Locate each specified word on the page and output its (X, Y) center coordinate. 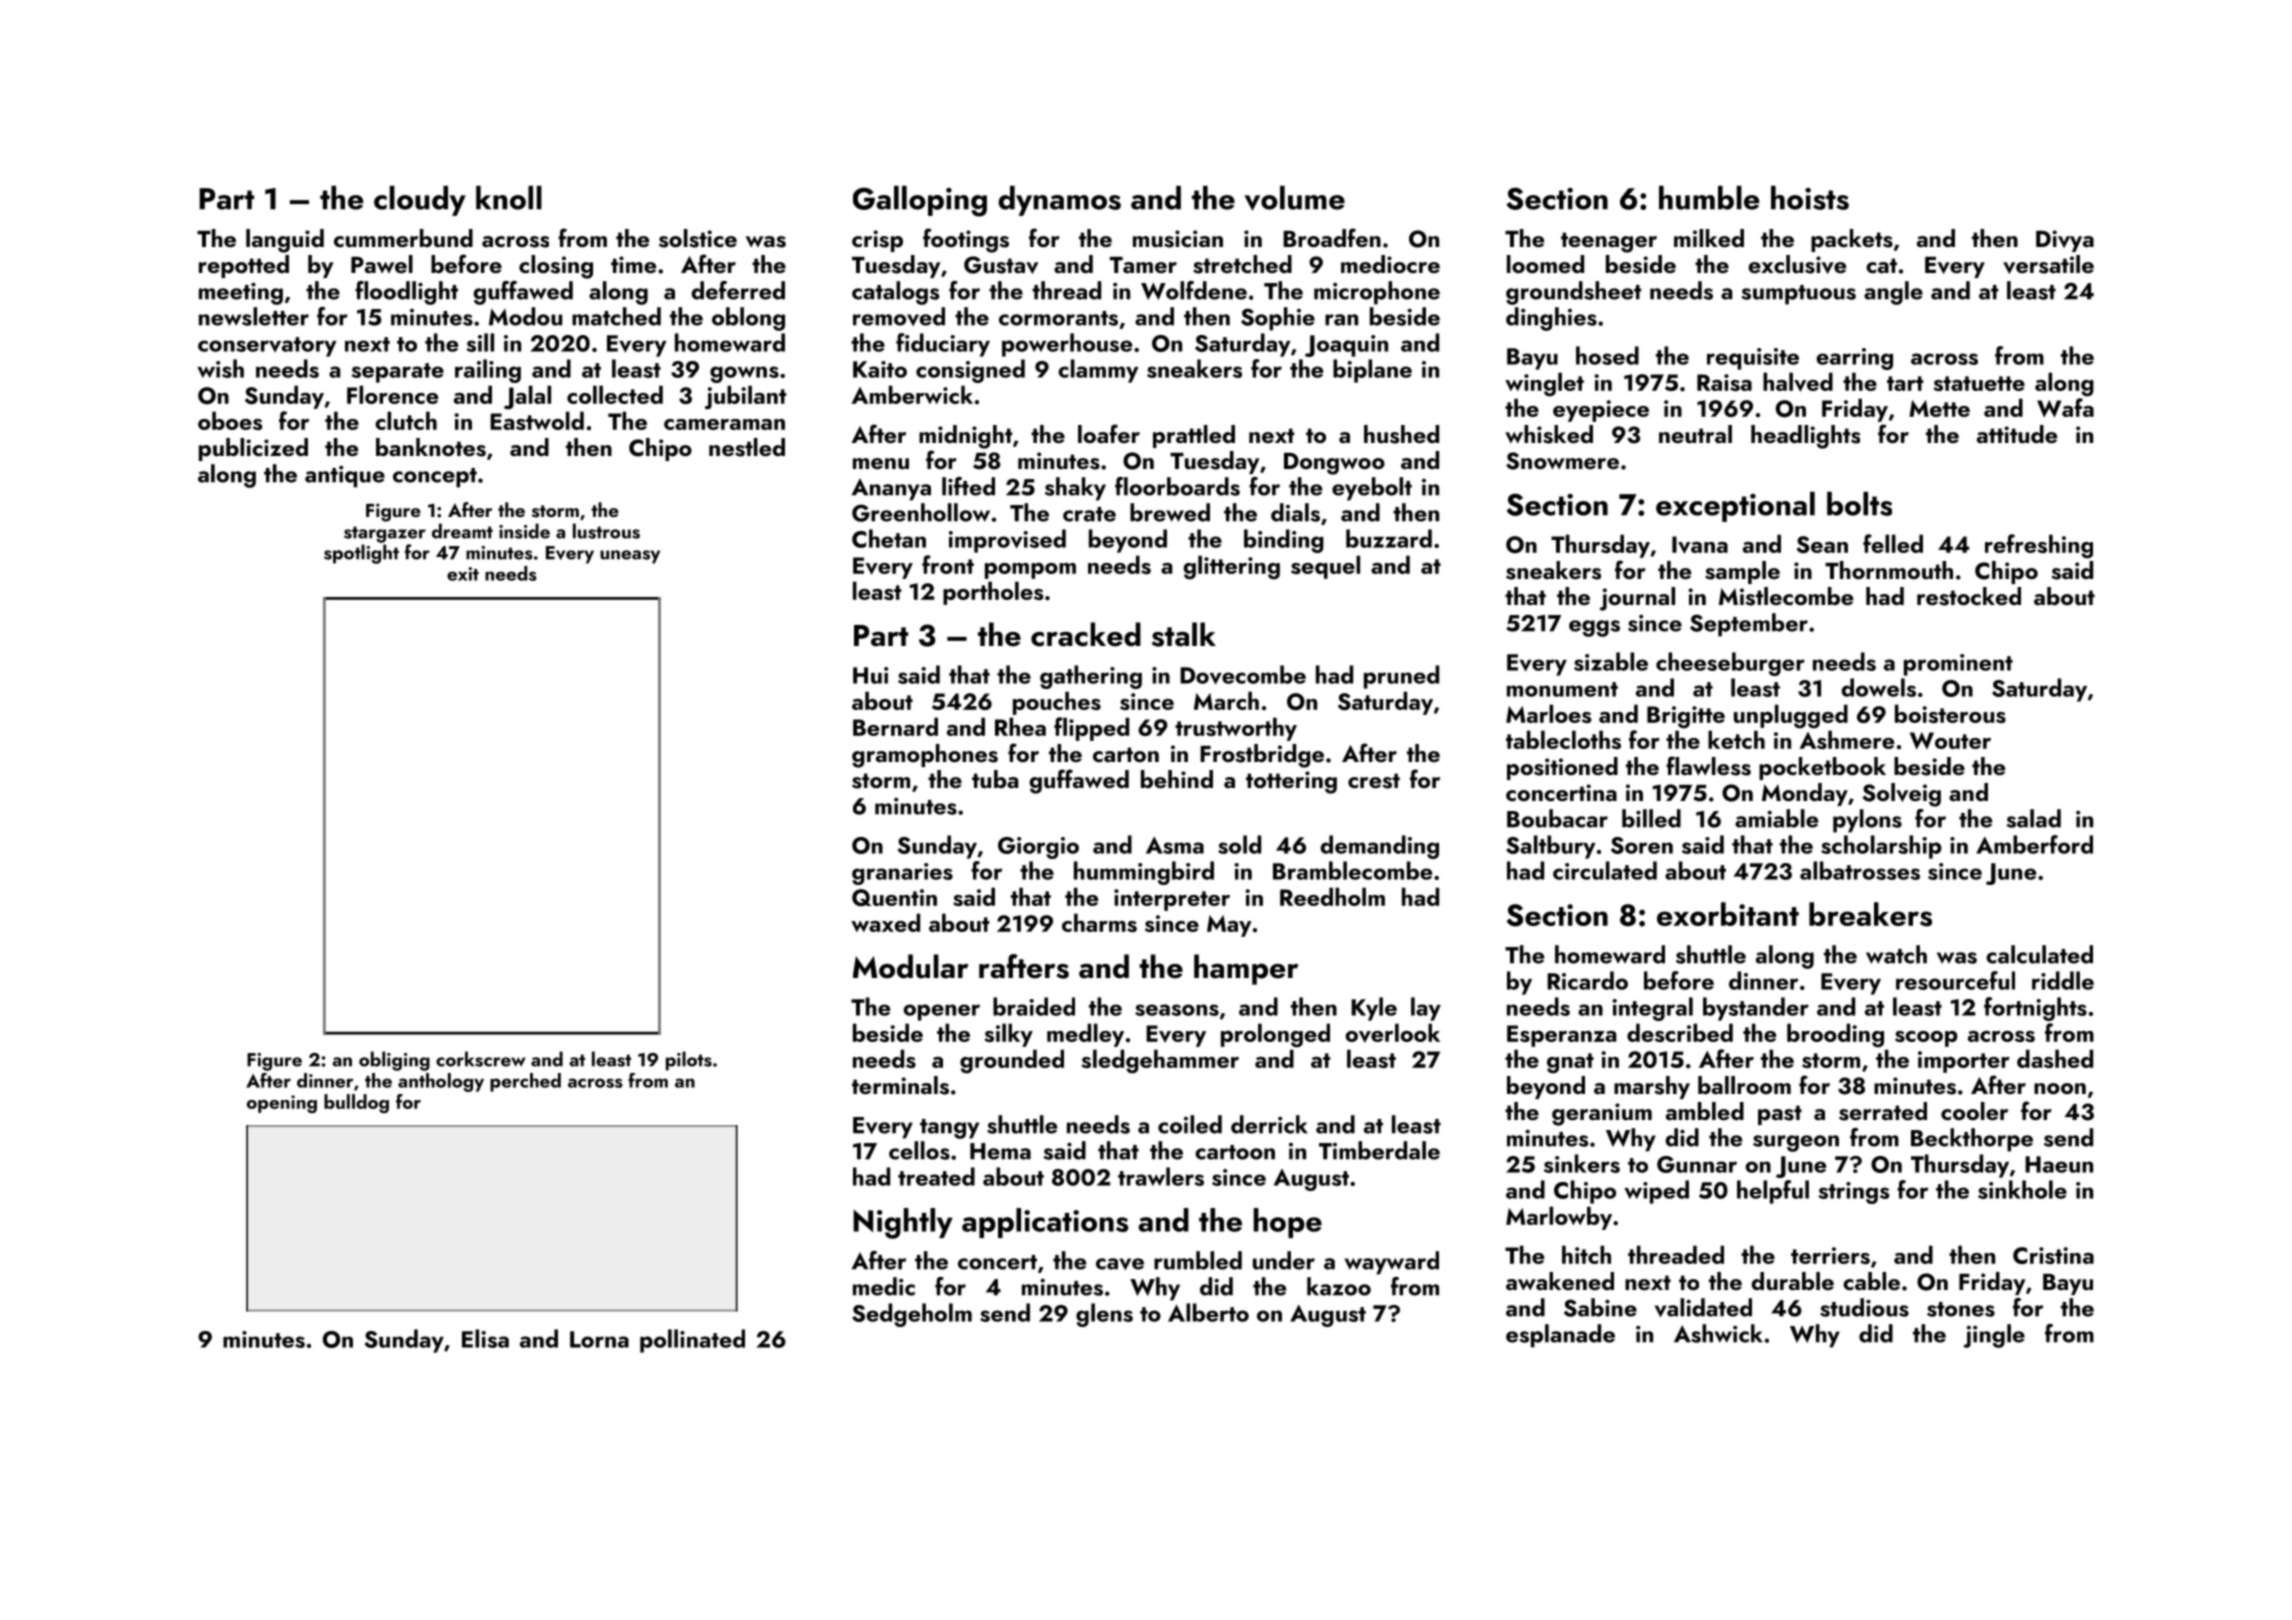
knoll (509, 198)
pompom (1030, 571)
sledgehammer (1160, 1061)
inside (524, 531)
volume (1294, 198)
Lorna (599, 1339)
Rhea (1020, 726)
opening (282, 1104)
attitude (2017, 434)
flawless (1708, 766)
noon (2060, 1088)
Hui (870, 675)
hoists (1810, 198)
